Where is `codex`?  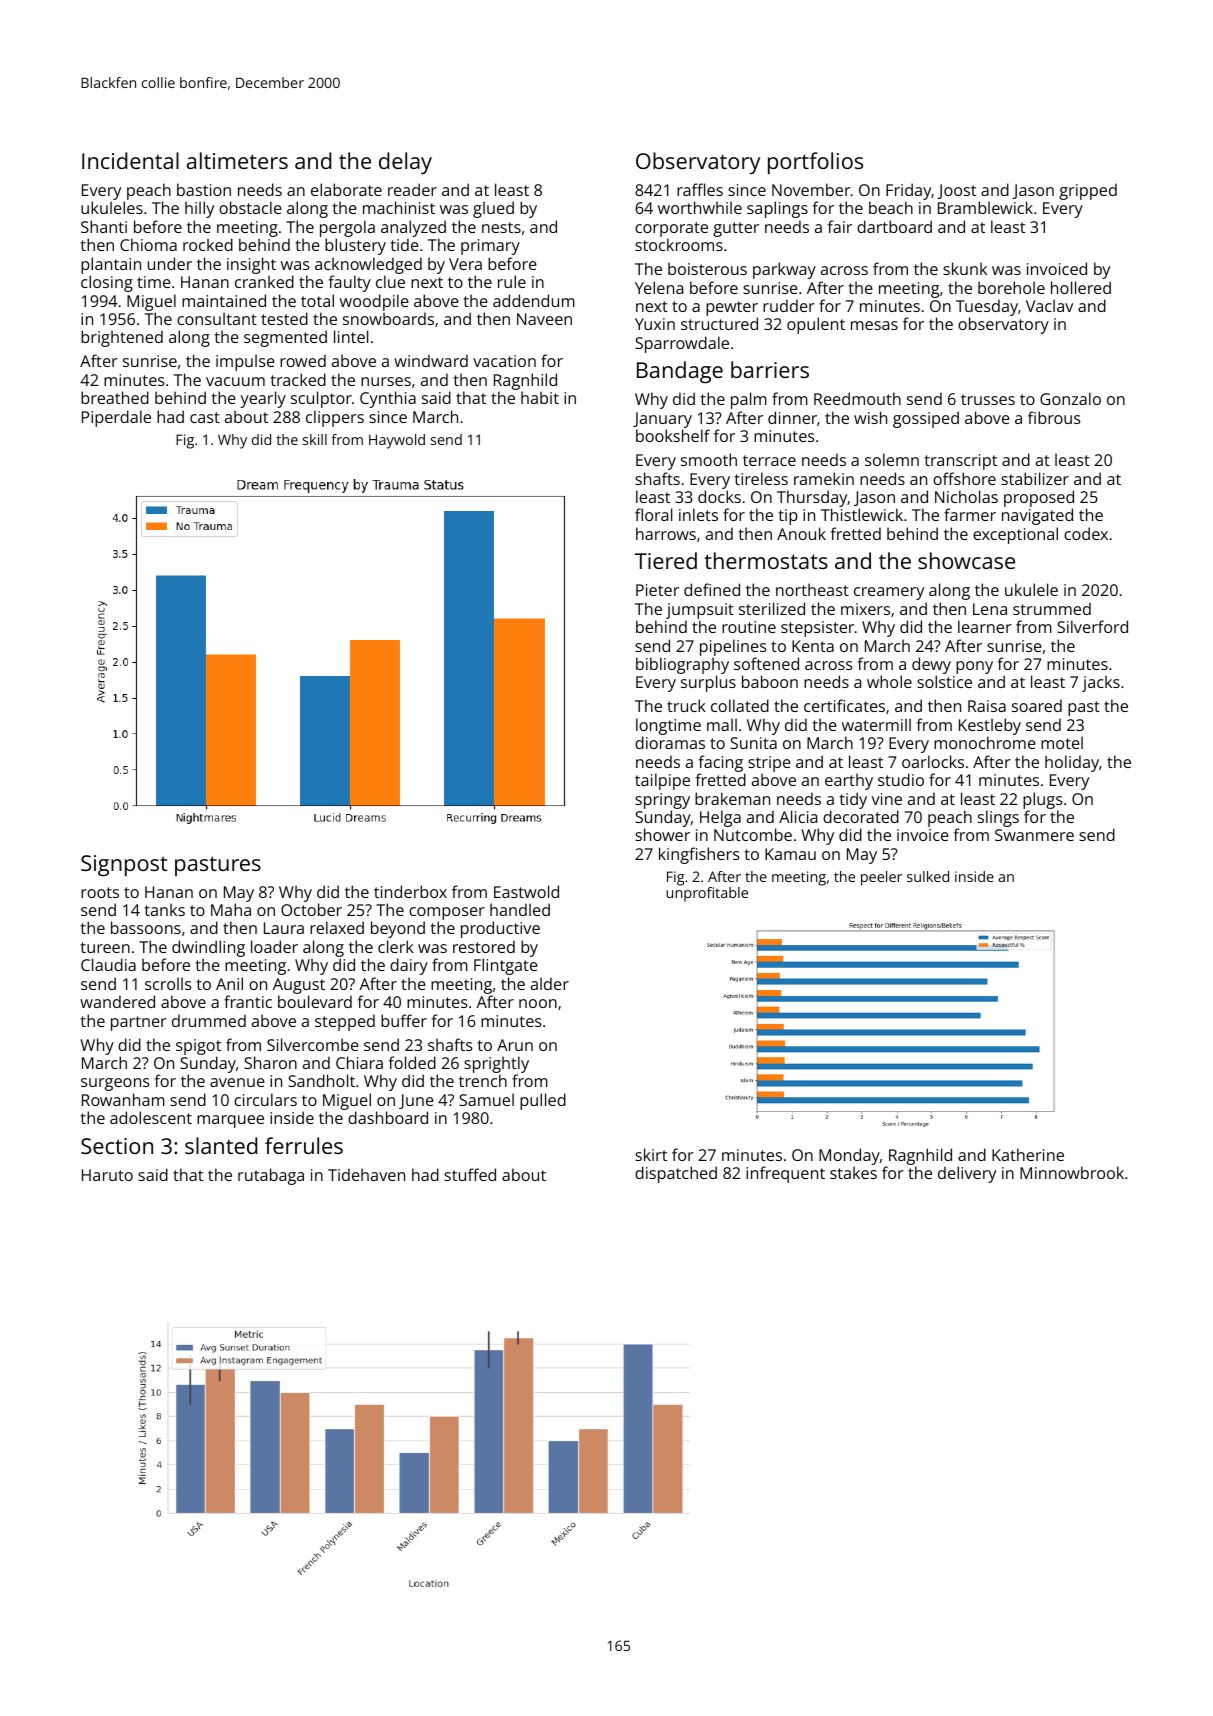
codex is located at coordinates (1086, 533).
